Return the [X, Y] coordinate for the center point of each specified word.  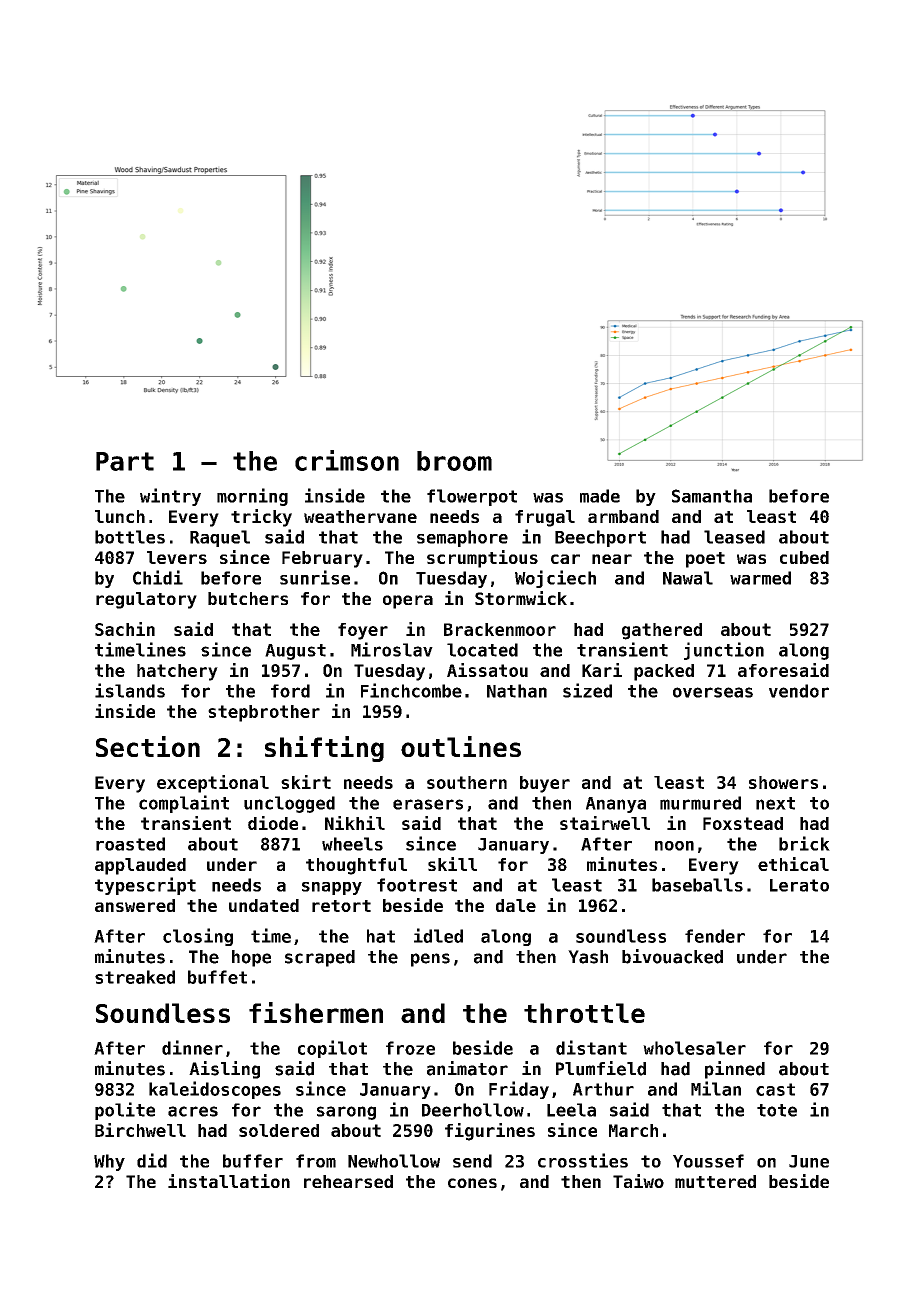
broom [454, 461]
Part [125, 461]
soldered [279, 1130]
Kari [602, 670]
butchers [248, 598]
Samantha [712, 496]
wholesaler [694, 1048]
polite [125, 1111]
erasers [428, 804]
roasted [130, 844]
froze [410, 1048]
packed [664, 672]
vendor [799, 691]
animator [467, 1068]
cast [775, 1089]
